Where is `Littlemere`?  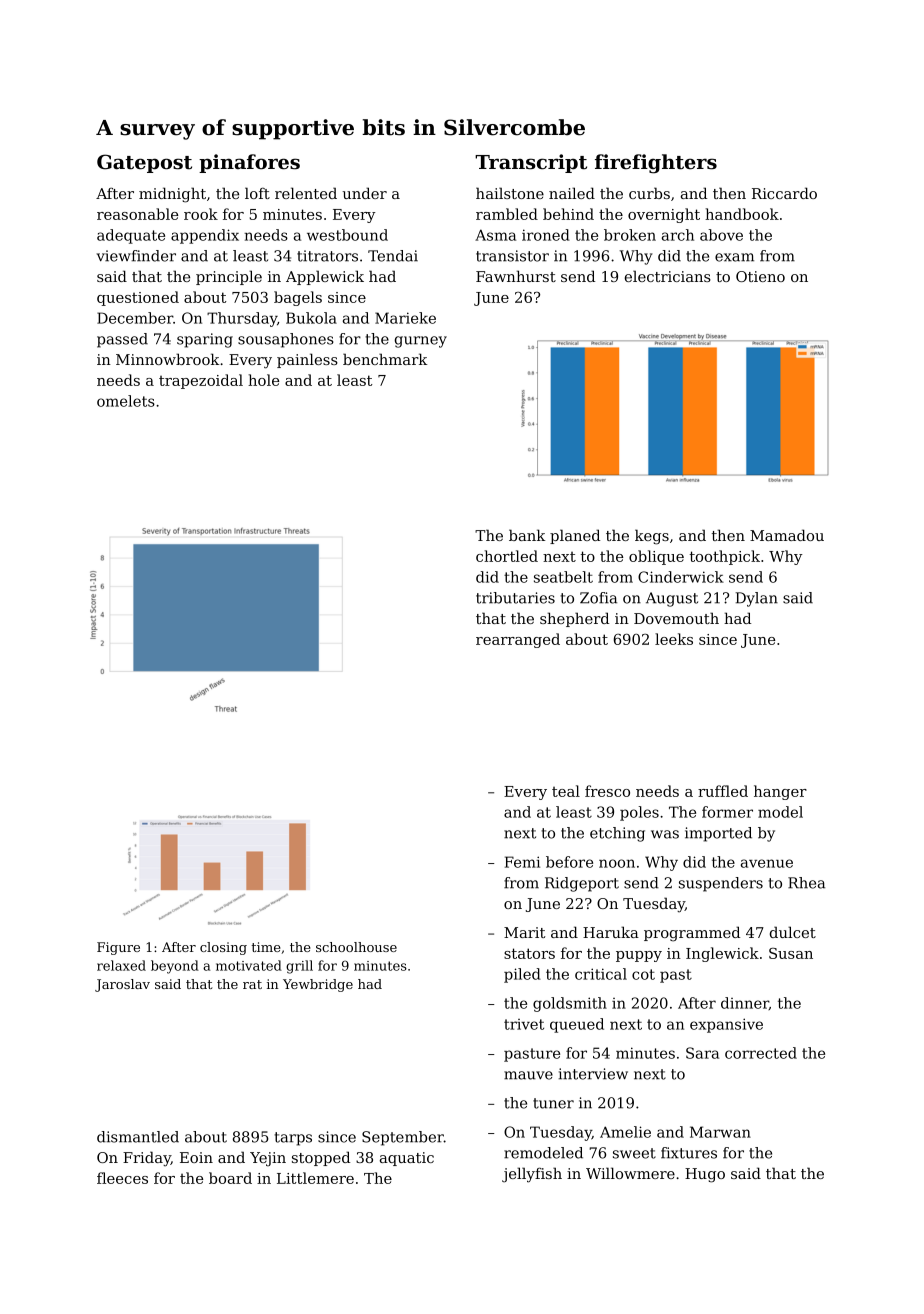
Littlemere is located at coordinates (315, 1178).
